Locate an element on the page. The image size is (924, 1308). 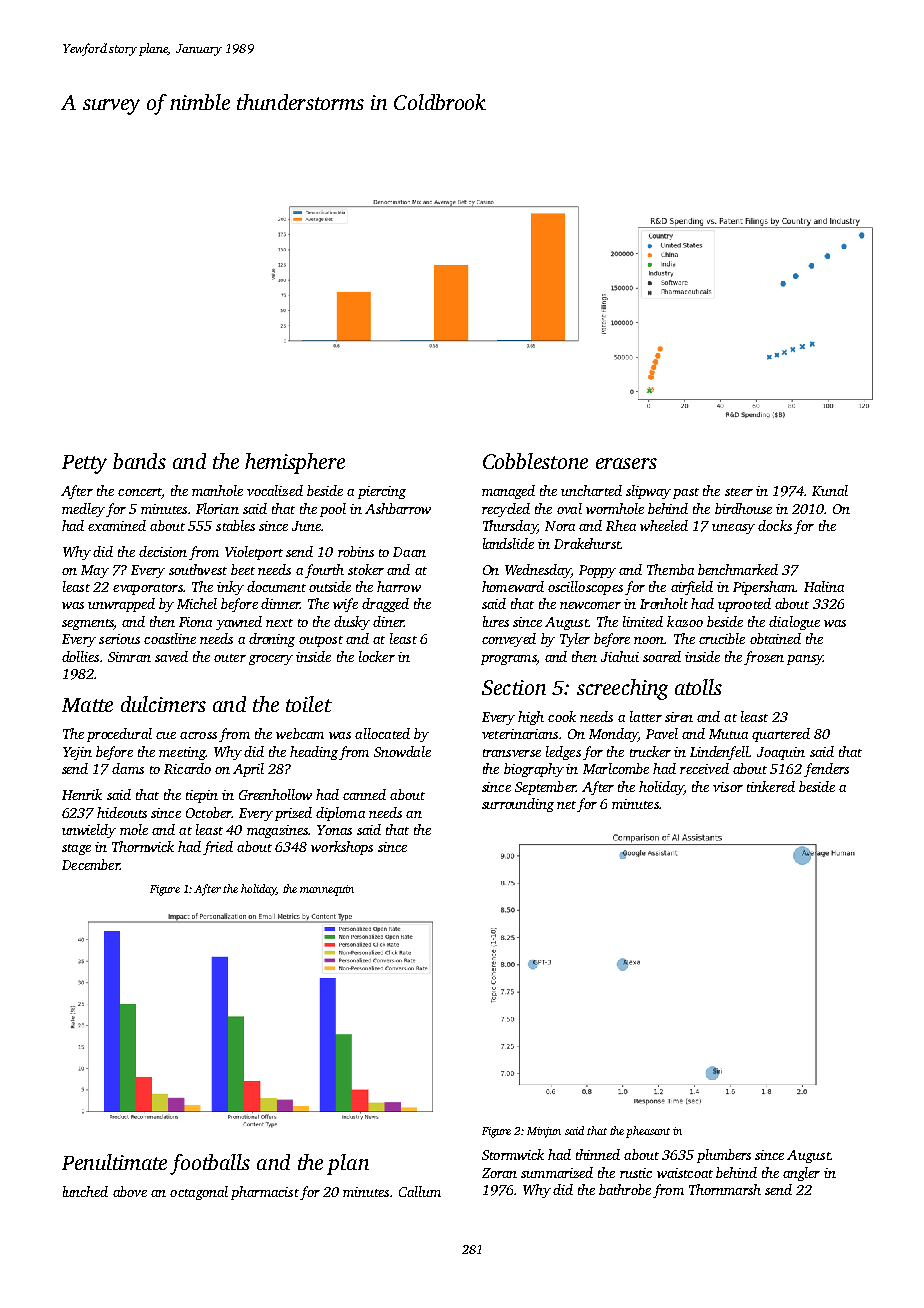
hemisphere is located at coordinates (295, 463).
